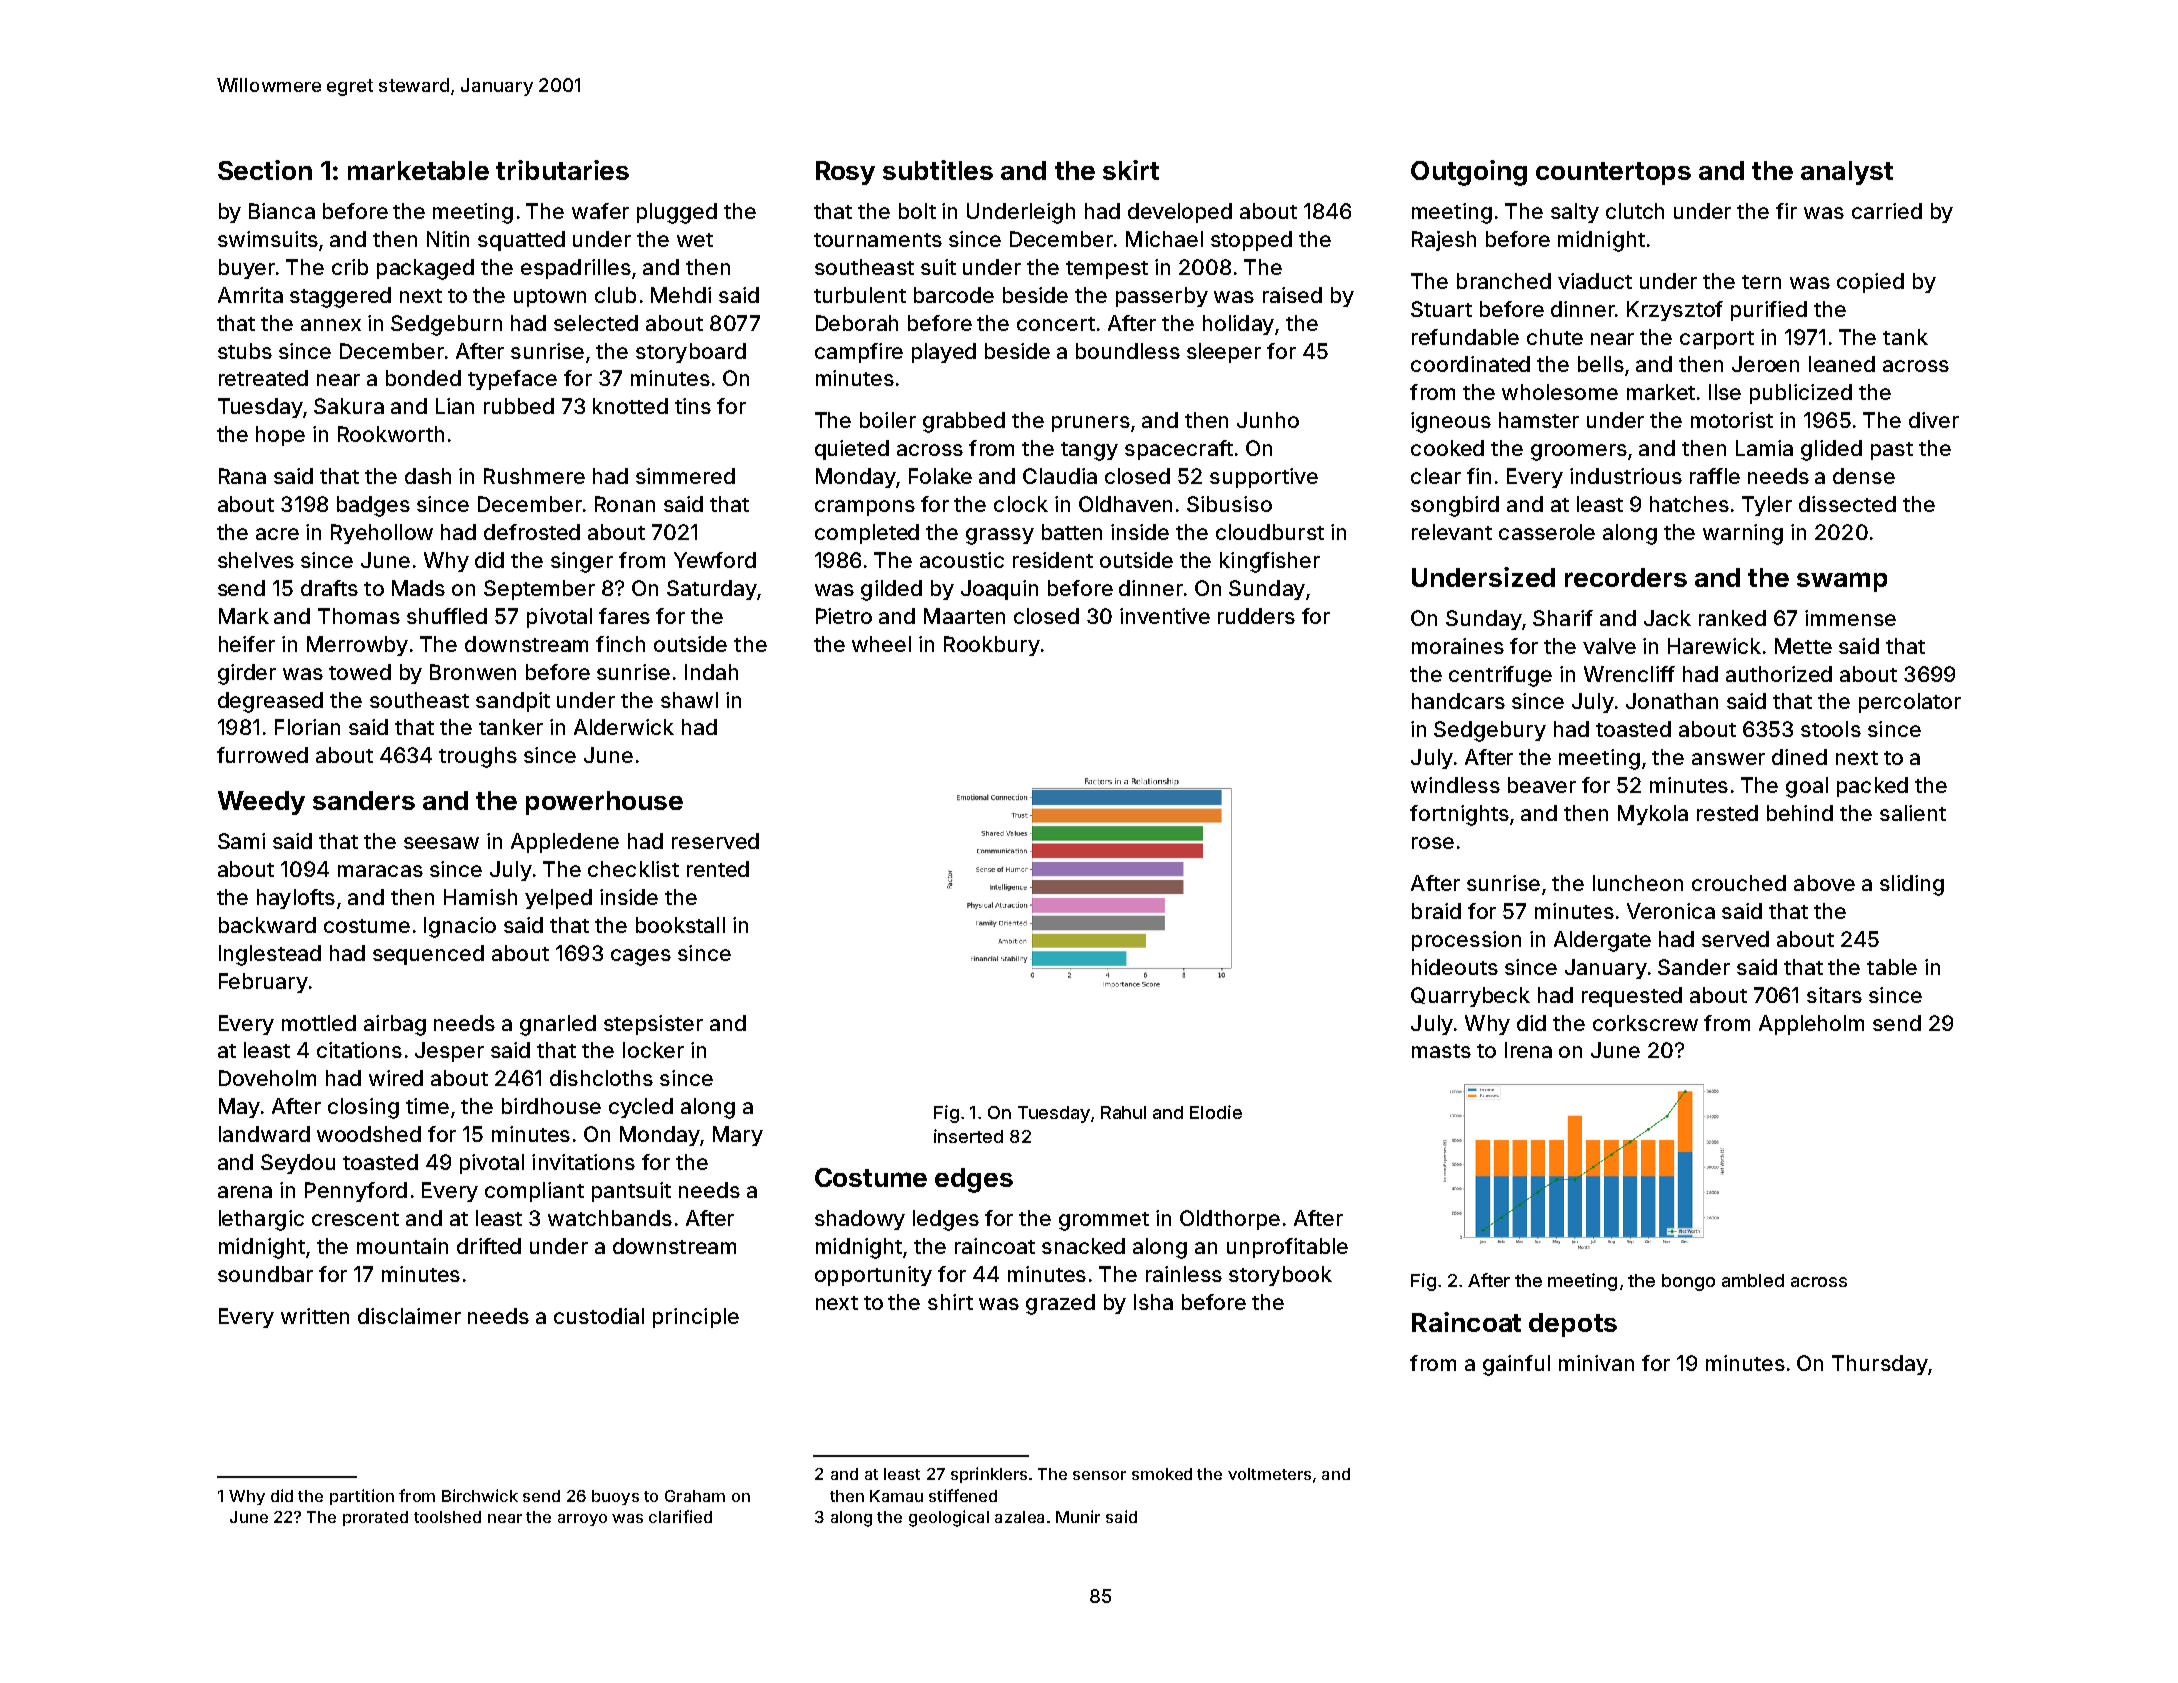  I want to click on custodial, so click(599, 1316).
